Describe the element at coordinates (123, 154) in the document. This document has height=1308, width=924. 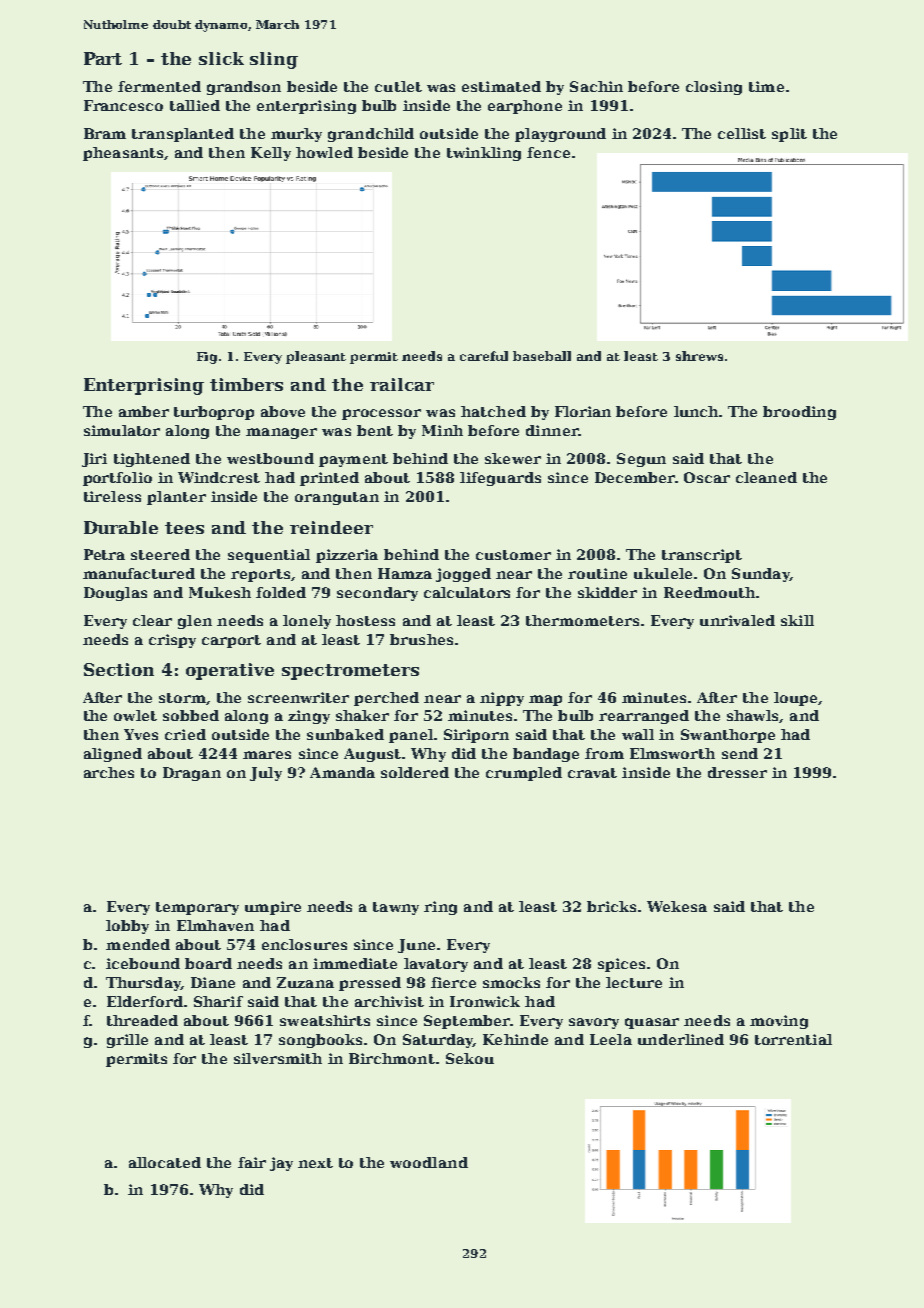
I see `pheasants` at that location.
